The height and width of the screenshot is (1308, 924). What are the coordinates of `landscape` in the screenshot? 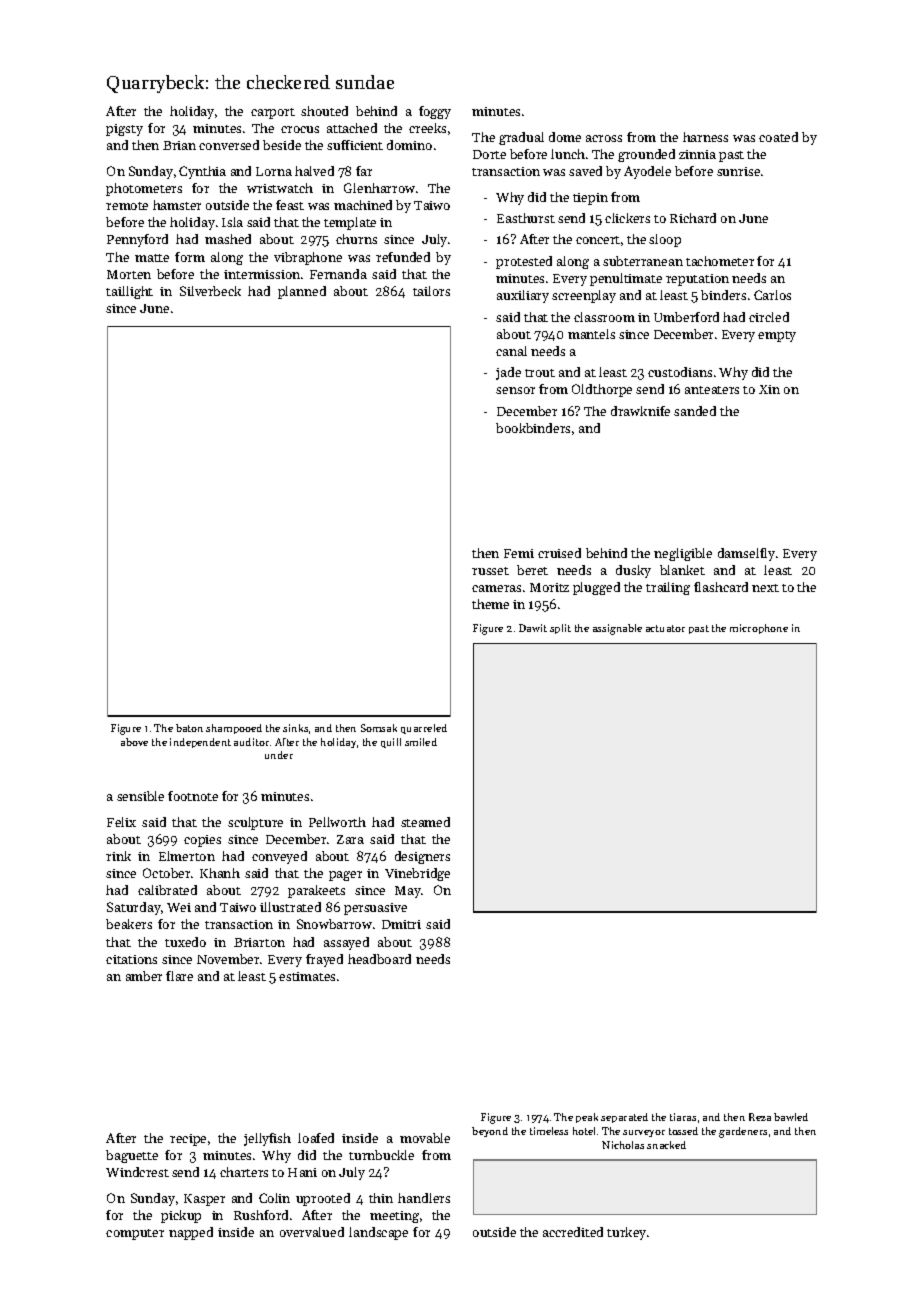 It's located at (378, 1233).
